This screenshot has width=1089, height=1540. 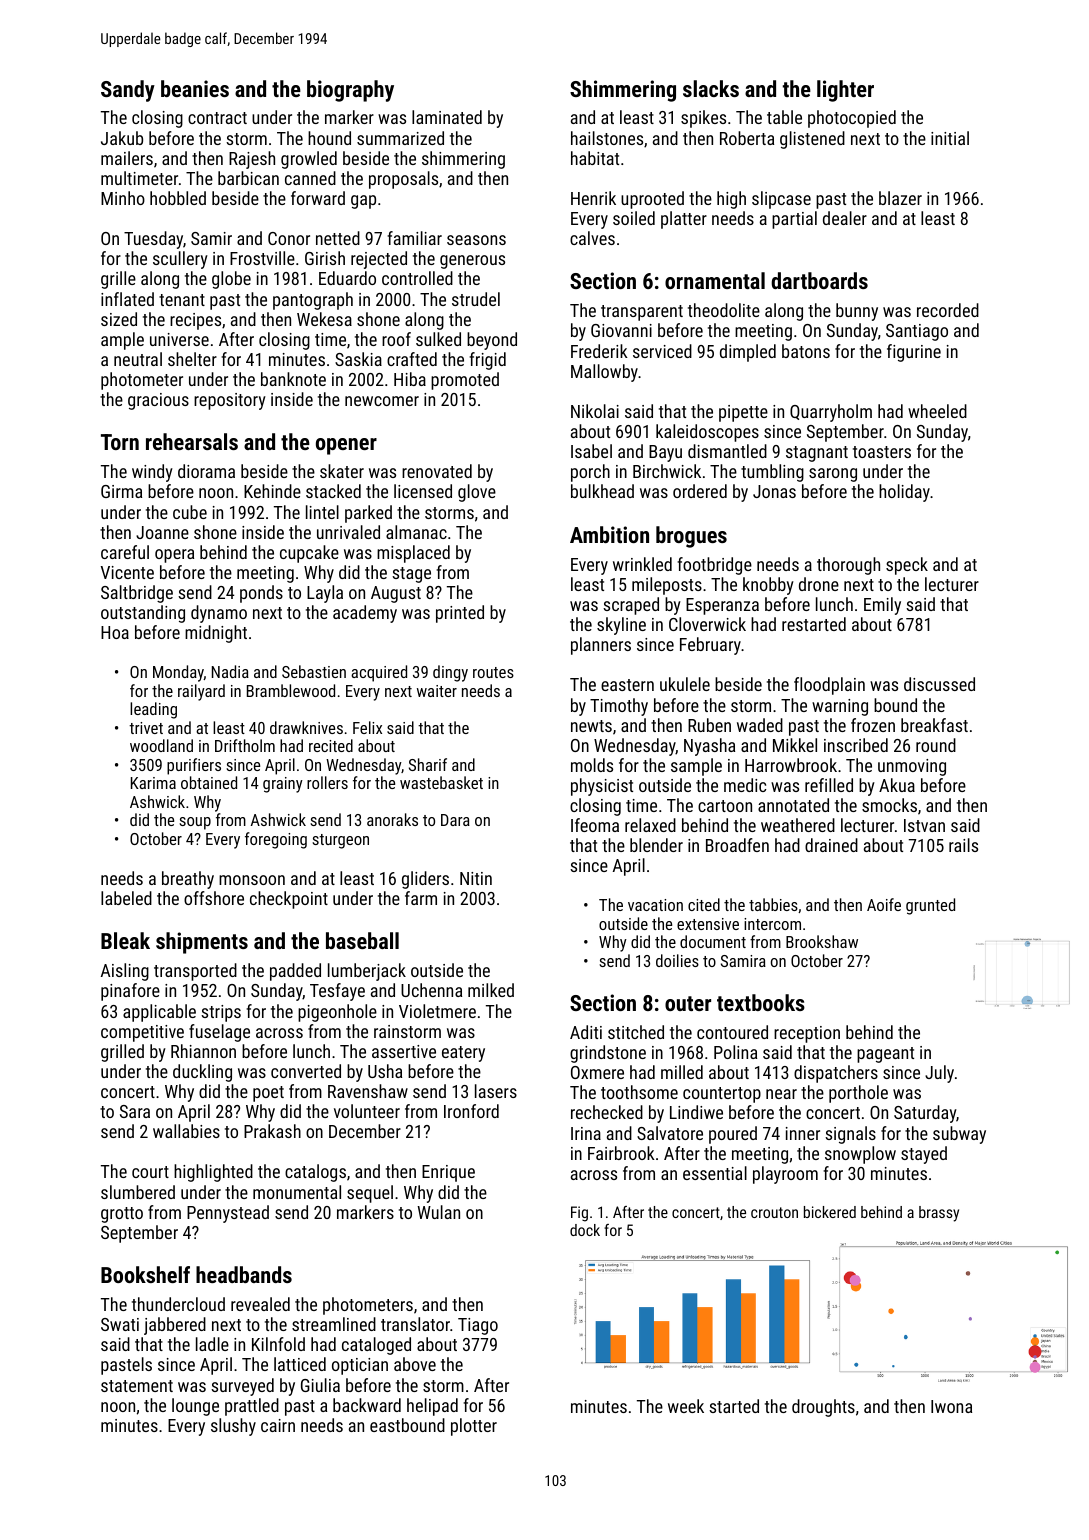 What do you see at coordinates (845, 91) in the screenshot?
I see `lighter` at bounding box center [845, 91].
